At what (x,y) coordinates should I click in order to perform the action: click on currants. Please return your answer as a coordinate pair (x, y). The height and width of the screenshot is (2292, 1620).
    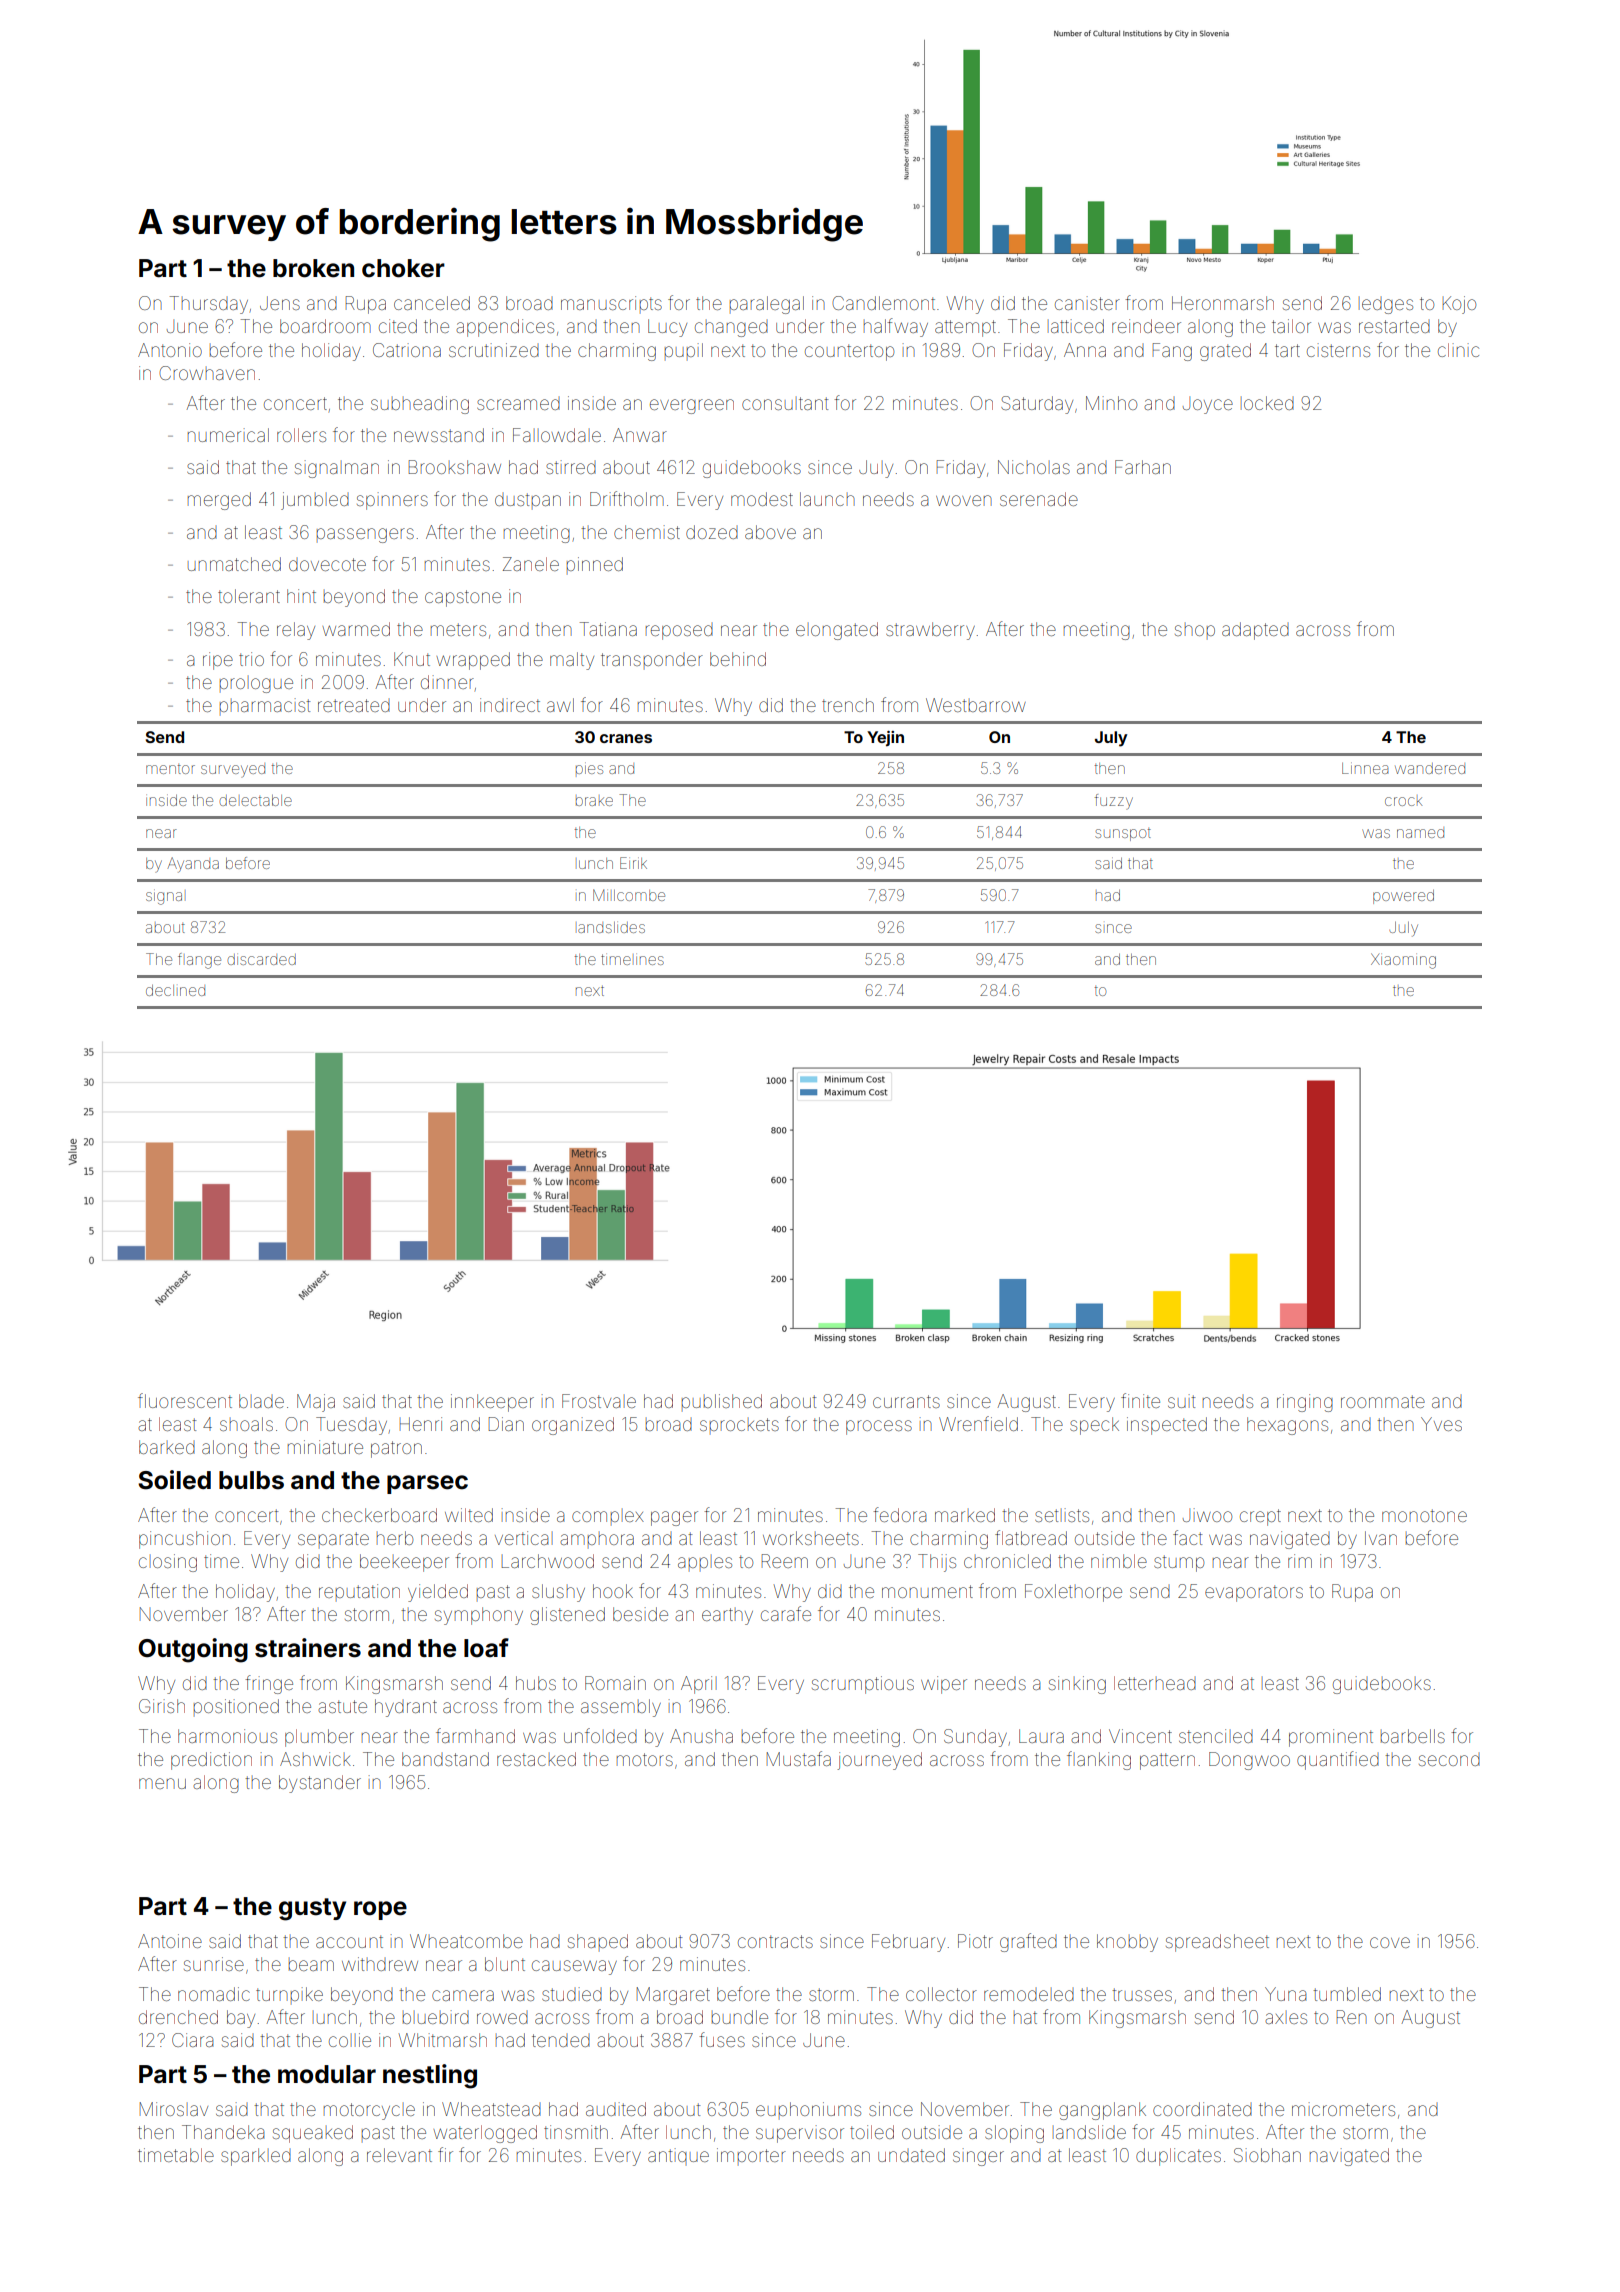
    Looking at the image, I should click on (906, 1401).
